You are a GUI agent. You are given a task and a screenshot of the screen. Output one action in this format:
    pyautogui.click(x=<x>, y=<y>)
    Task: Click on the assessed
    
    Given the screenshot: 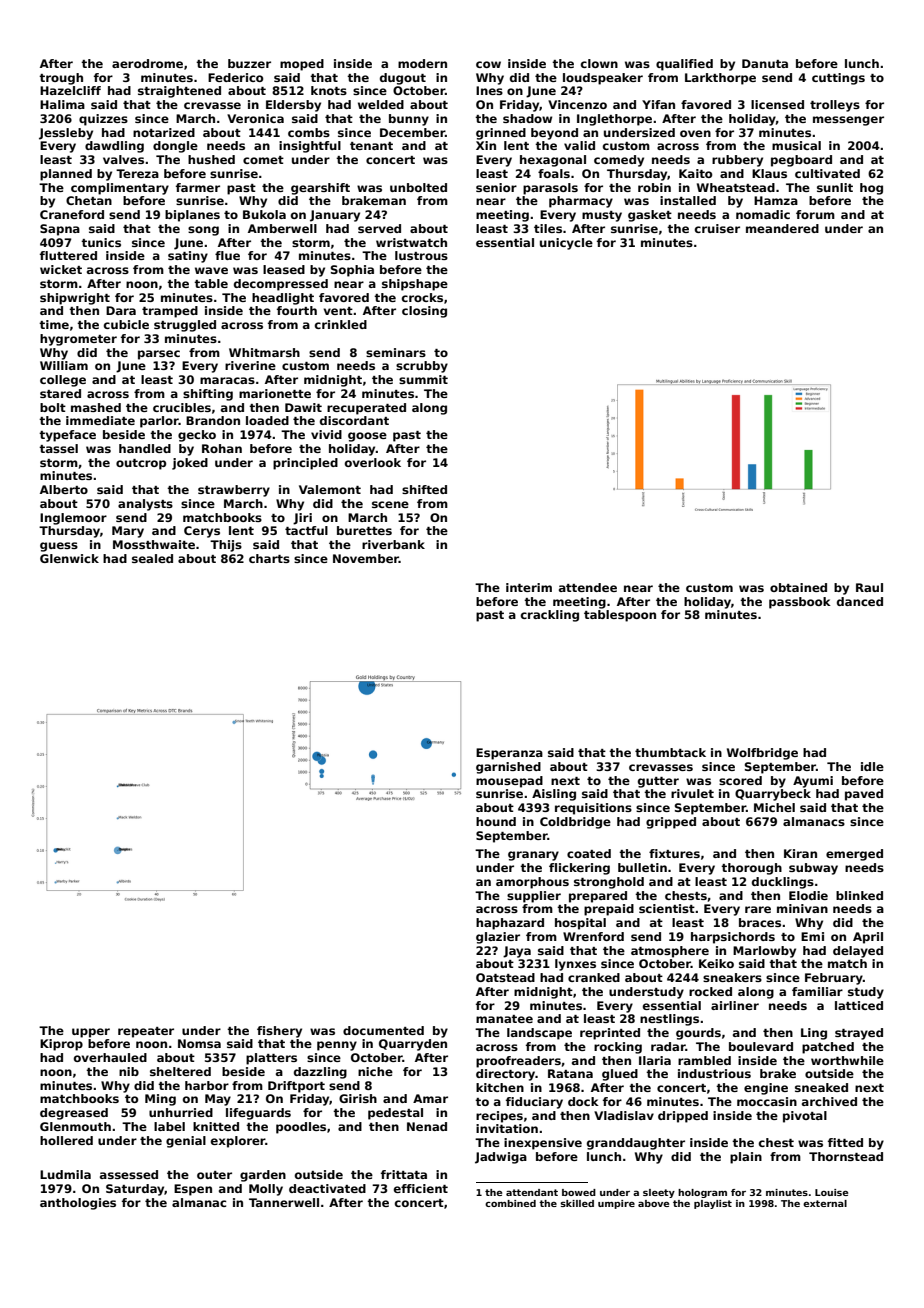 What is the action you would take?
    pyautogui.click(x=129, y=1174)
